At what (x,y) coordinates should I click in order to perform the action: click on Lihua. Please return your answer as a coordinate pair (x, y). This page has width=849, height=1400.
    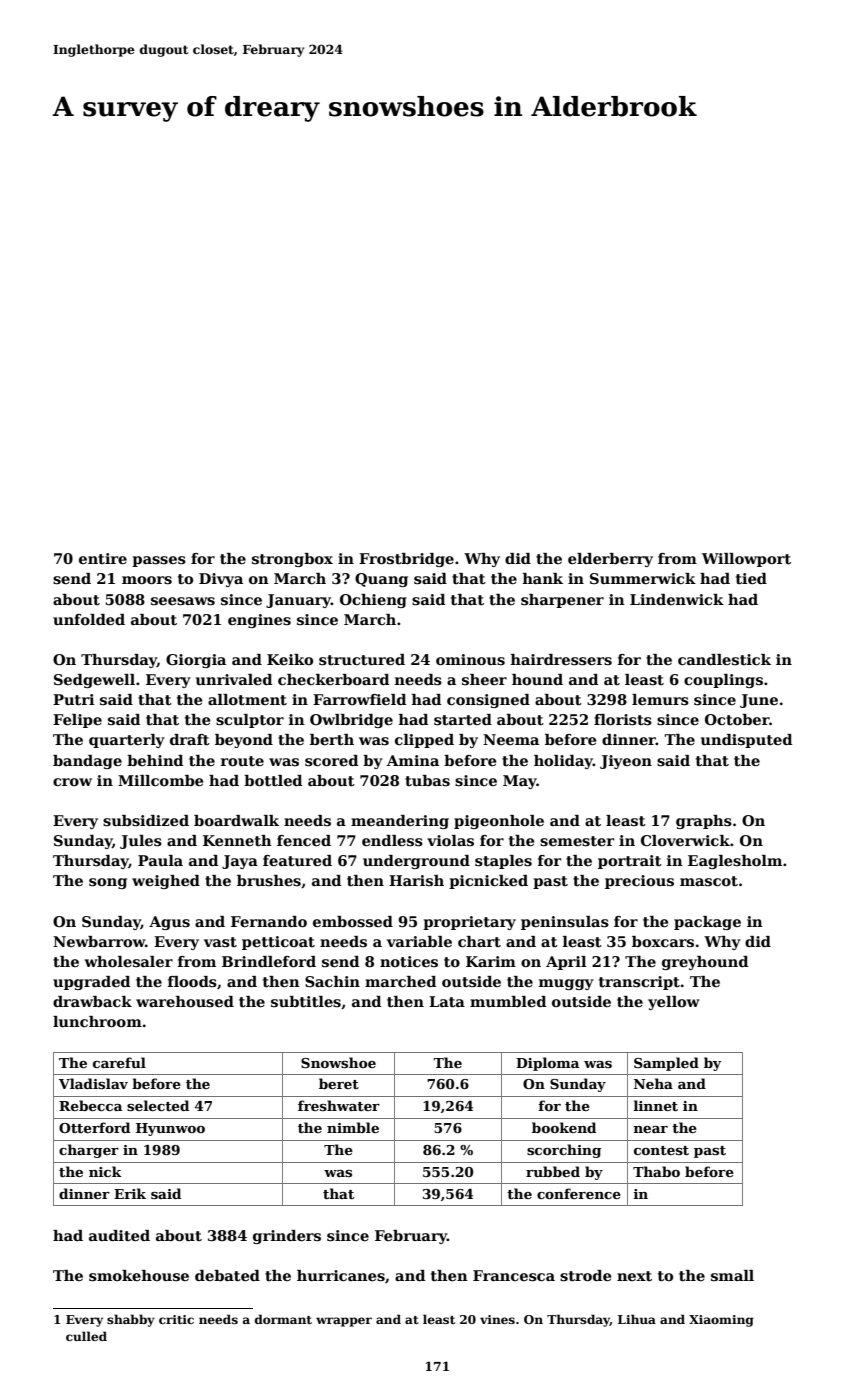
    Looking at the image, I should click on (637, 1319).
